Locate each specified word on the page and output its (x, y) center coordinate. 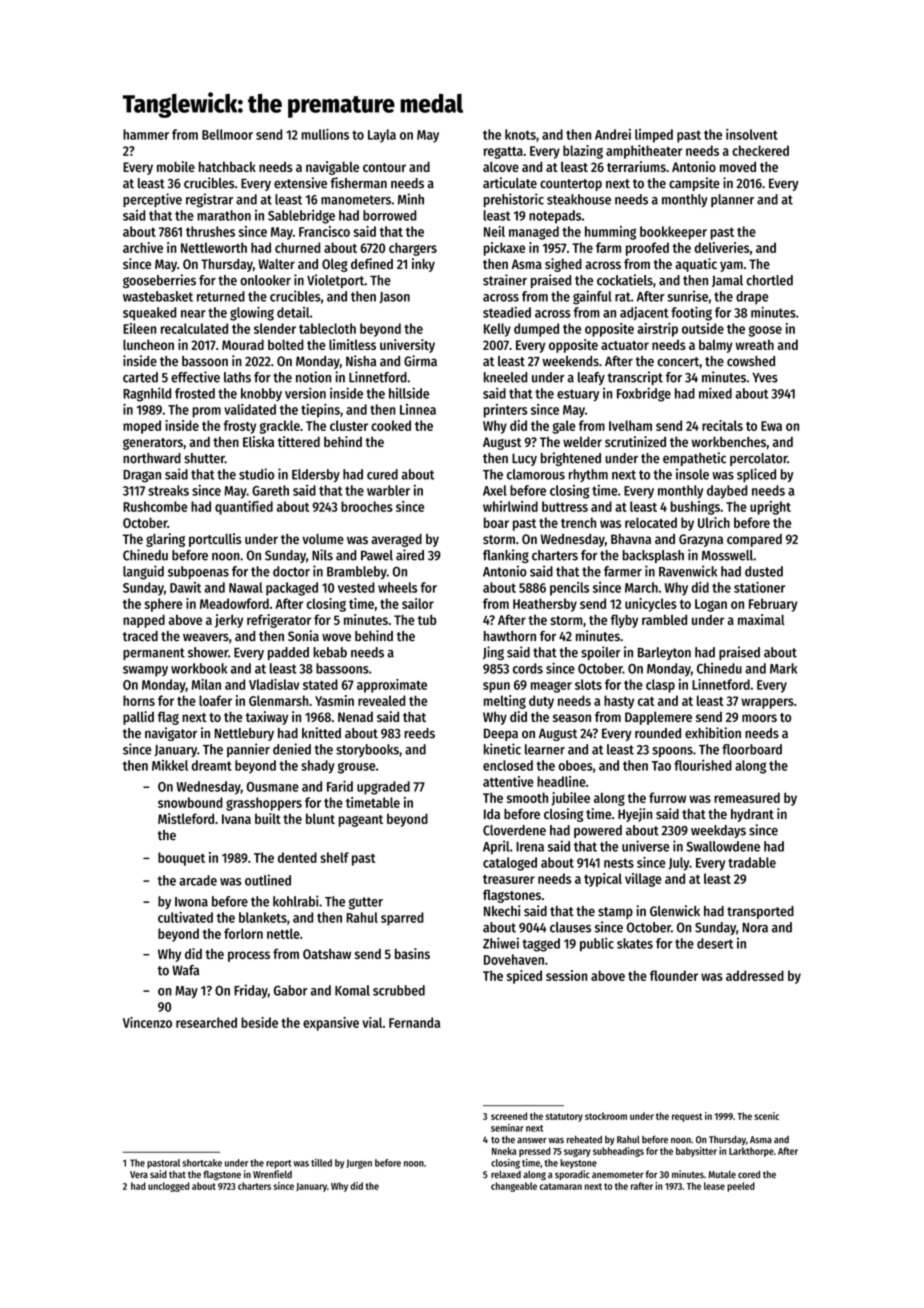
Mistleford (186, 818)
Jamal (727, 281)
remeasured (747, 797)
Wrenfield (272, 1174)
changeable (514, 1187)
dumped (536, 330)
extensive (300, 183)
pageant (361, 821)
